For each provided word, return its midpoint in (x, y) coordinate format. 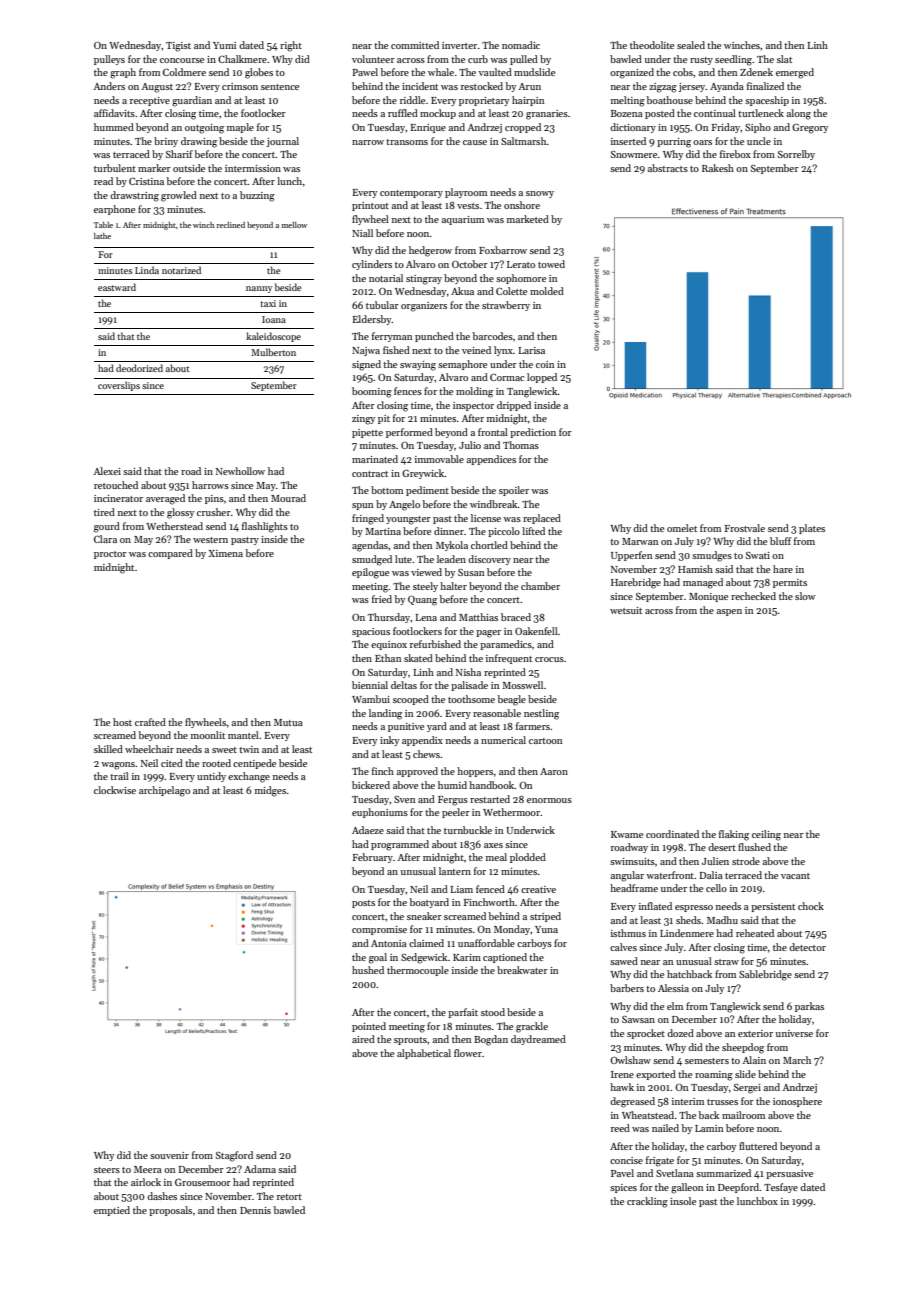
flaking (734, 835)
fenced (490, 889)
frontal (493, 432)
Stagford (234, 1156)
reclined (231, 225)
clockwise (115, 790)
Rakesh (718, 168)
